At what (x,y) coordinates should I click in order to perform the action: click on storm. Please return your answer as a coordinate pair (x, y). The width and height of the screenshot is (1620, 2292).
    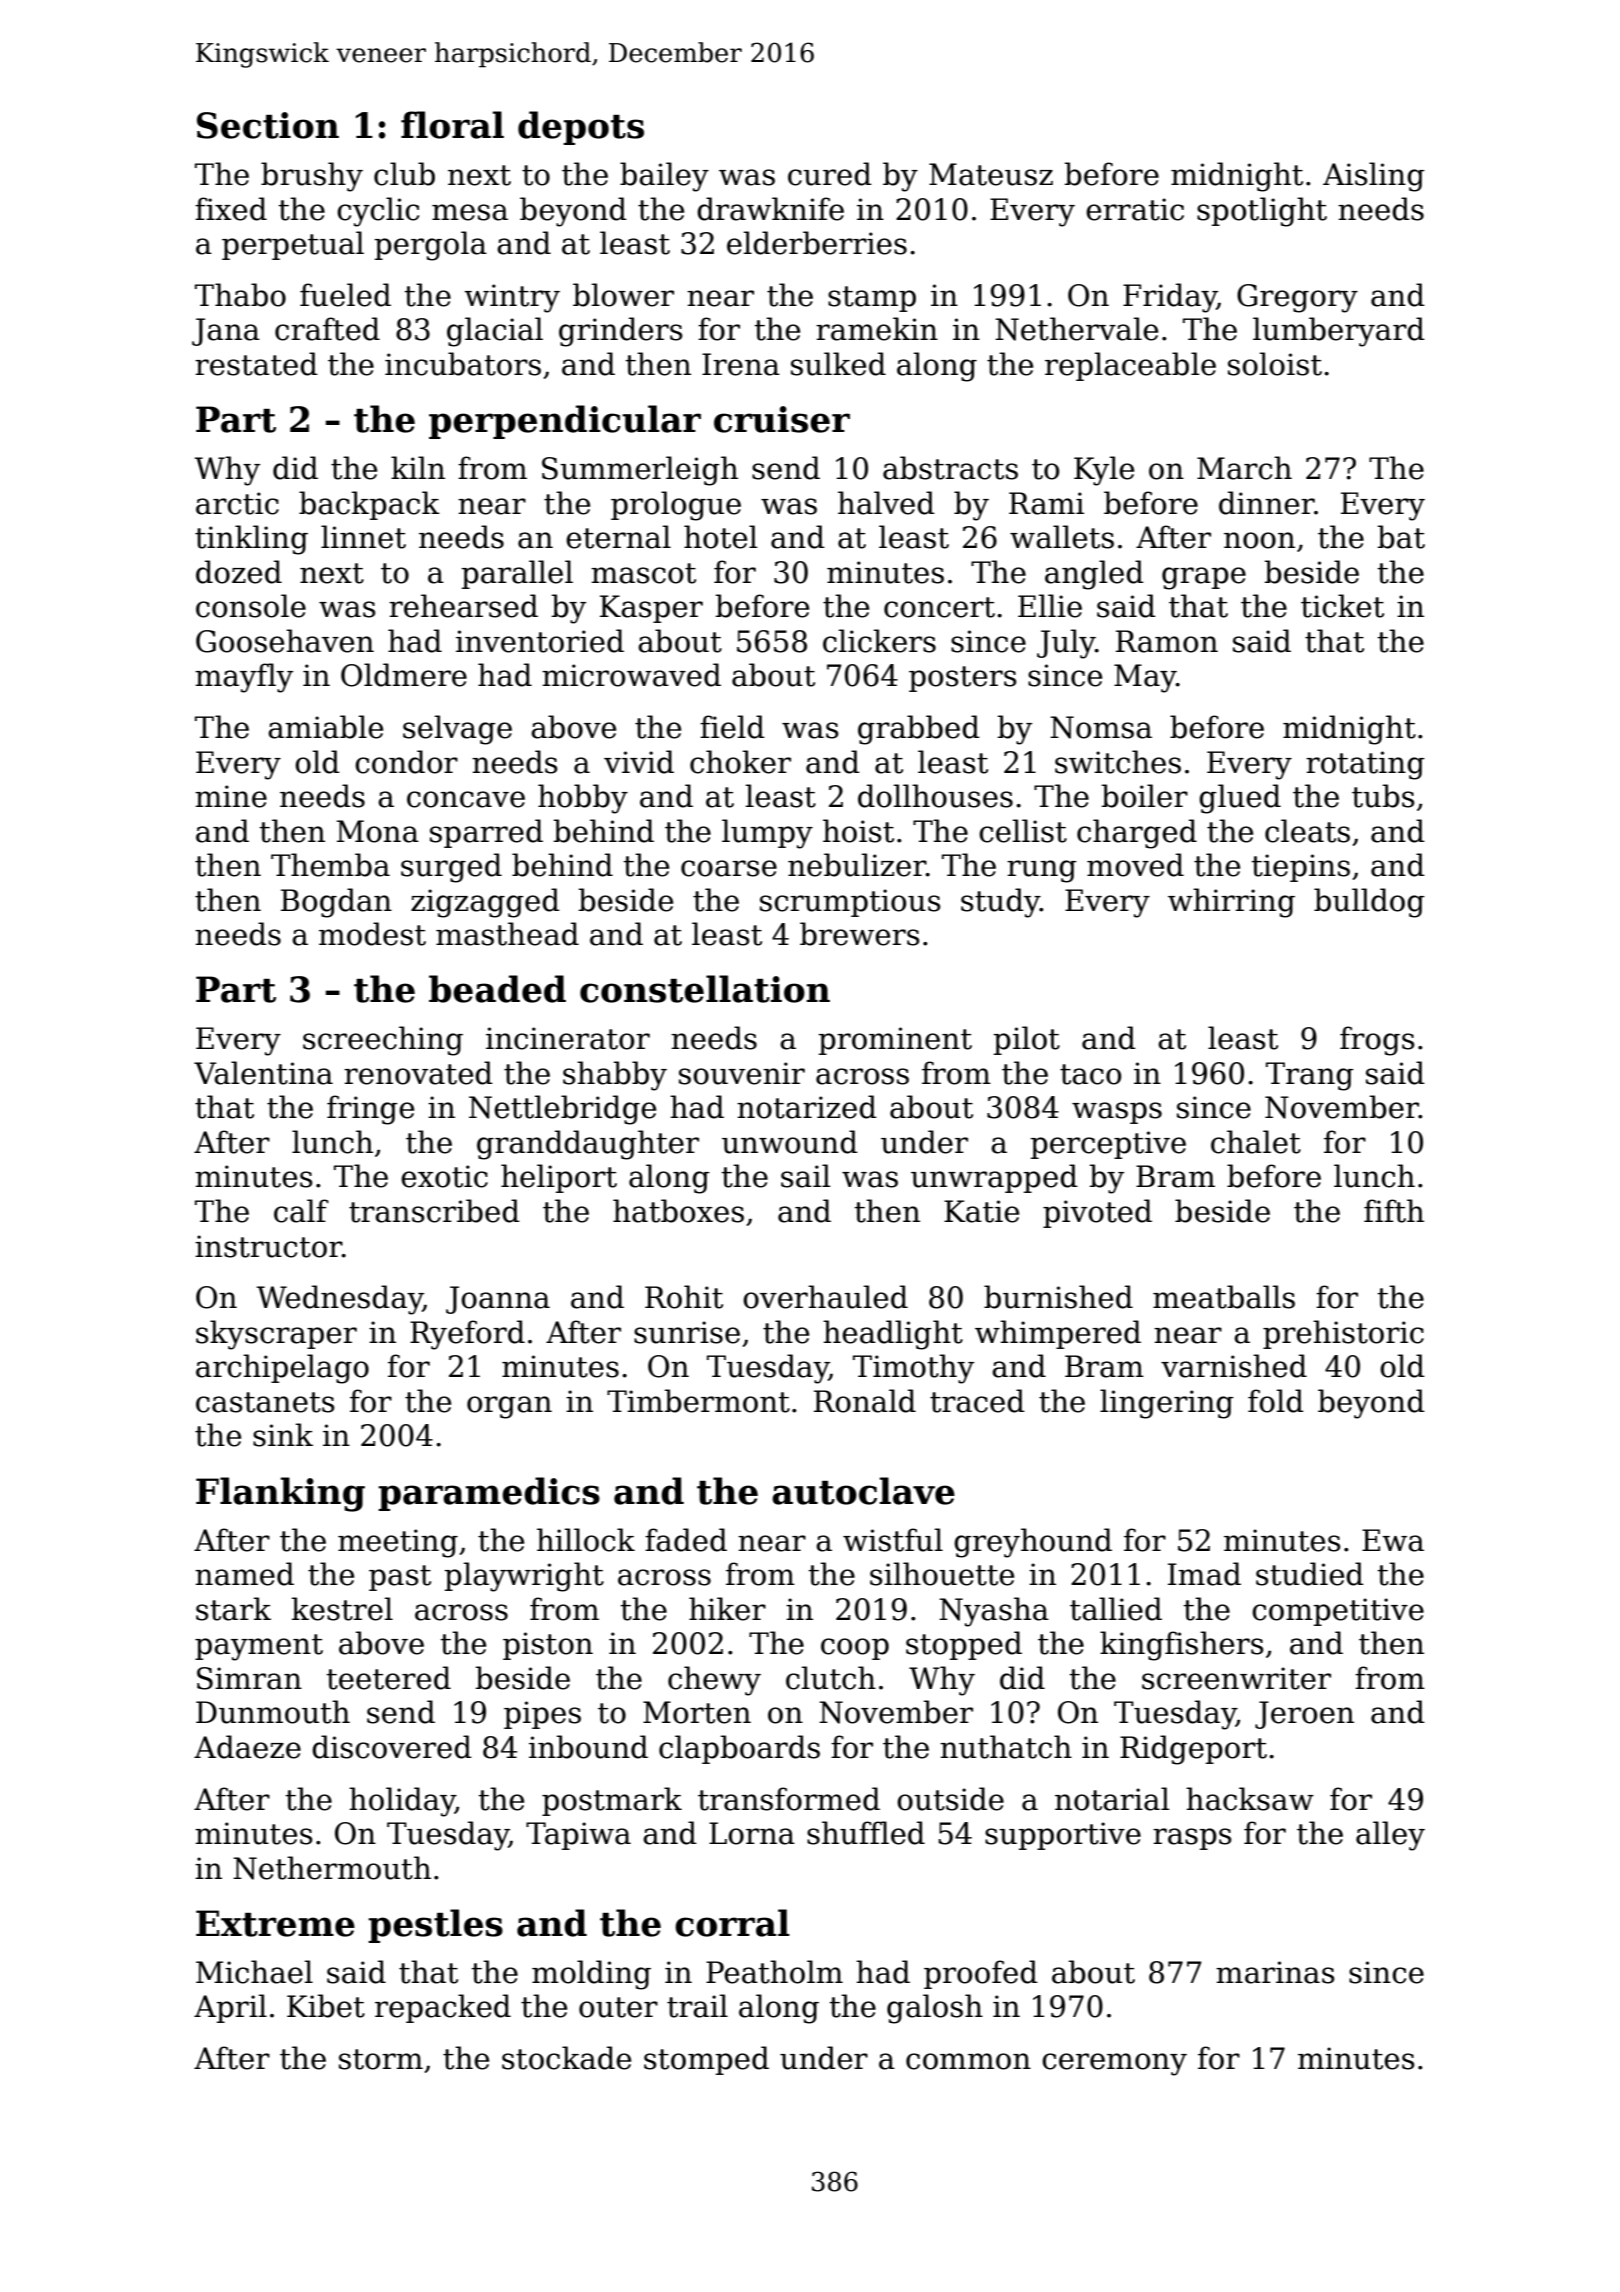
    Looking at the image, I should click on (381, 2059).
